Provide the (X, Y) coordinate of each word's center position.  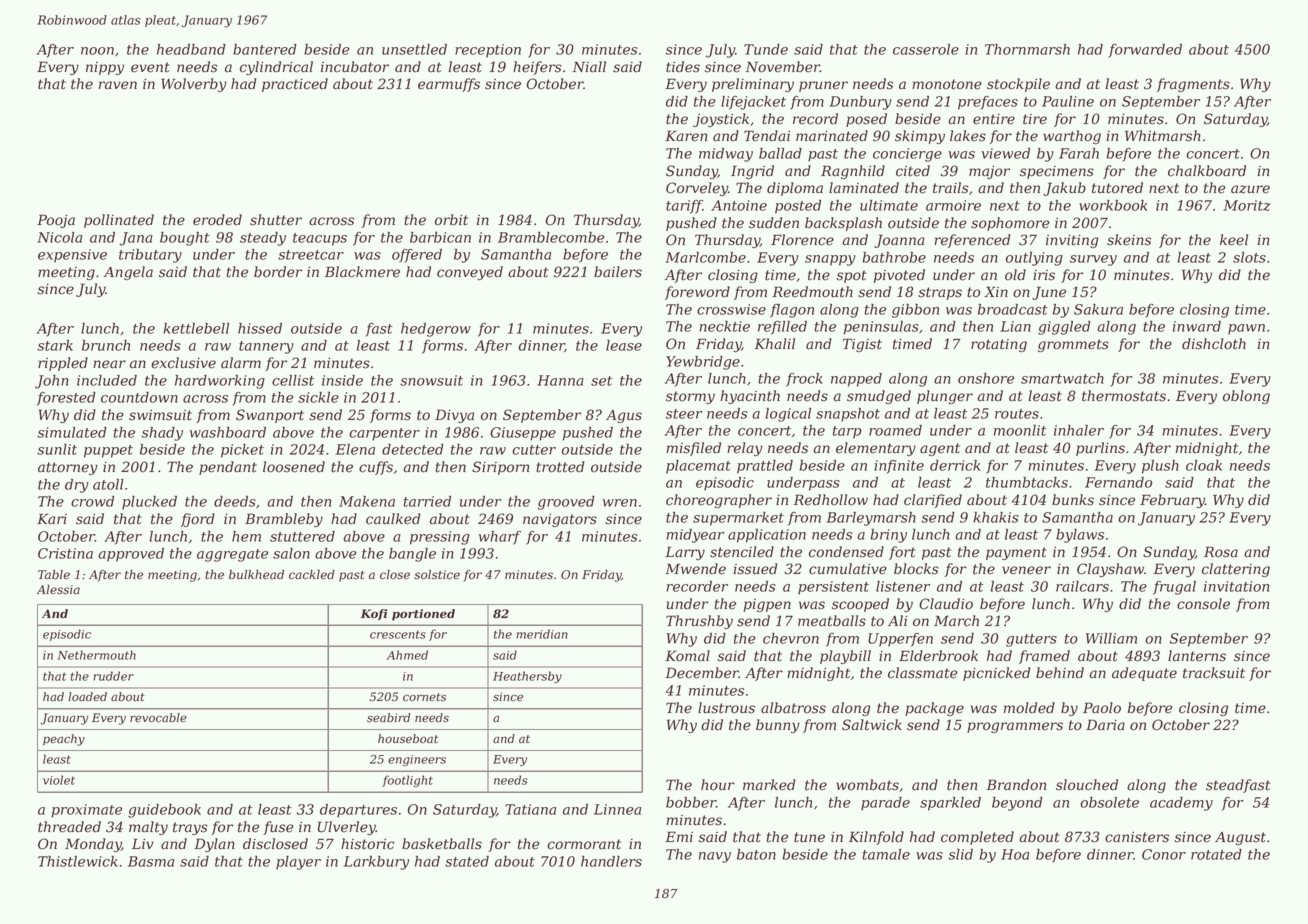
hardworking (220, 382)
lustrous (726, 708)
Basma (151, 861)
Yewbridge (703, 363)
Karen (686, 136)
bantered (265, 49)
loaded (87, 697)
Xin (996, 291)
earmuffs (449, 85)
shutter (276, 220)
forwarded (1145, 51)
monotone (947, 84)
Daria (1105, 725)
